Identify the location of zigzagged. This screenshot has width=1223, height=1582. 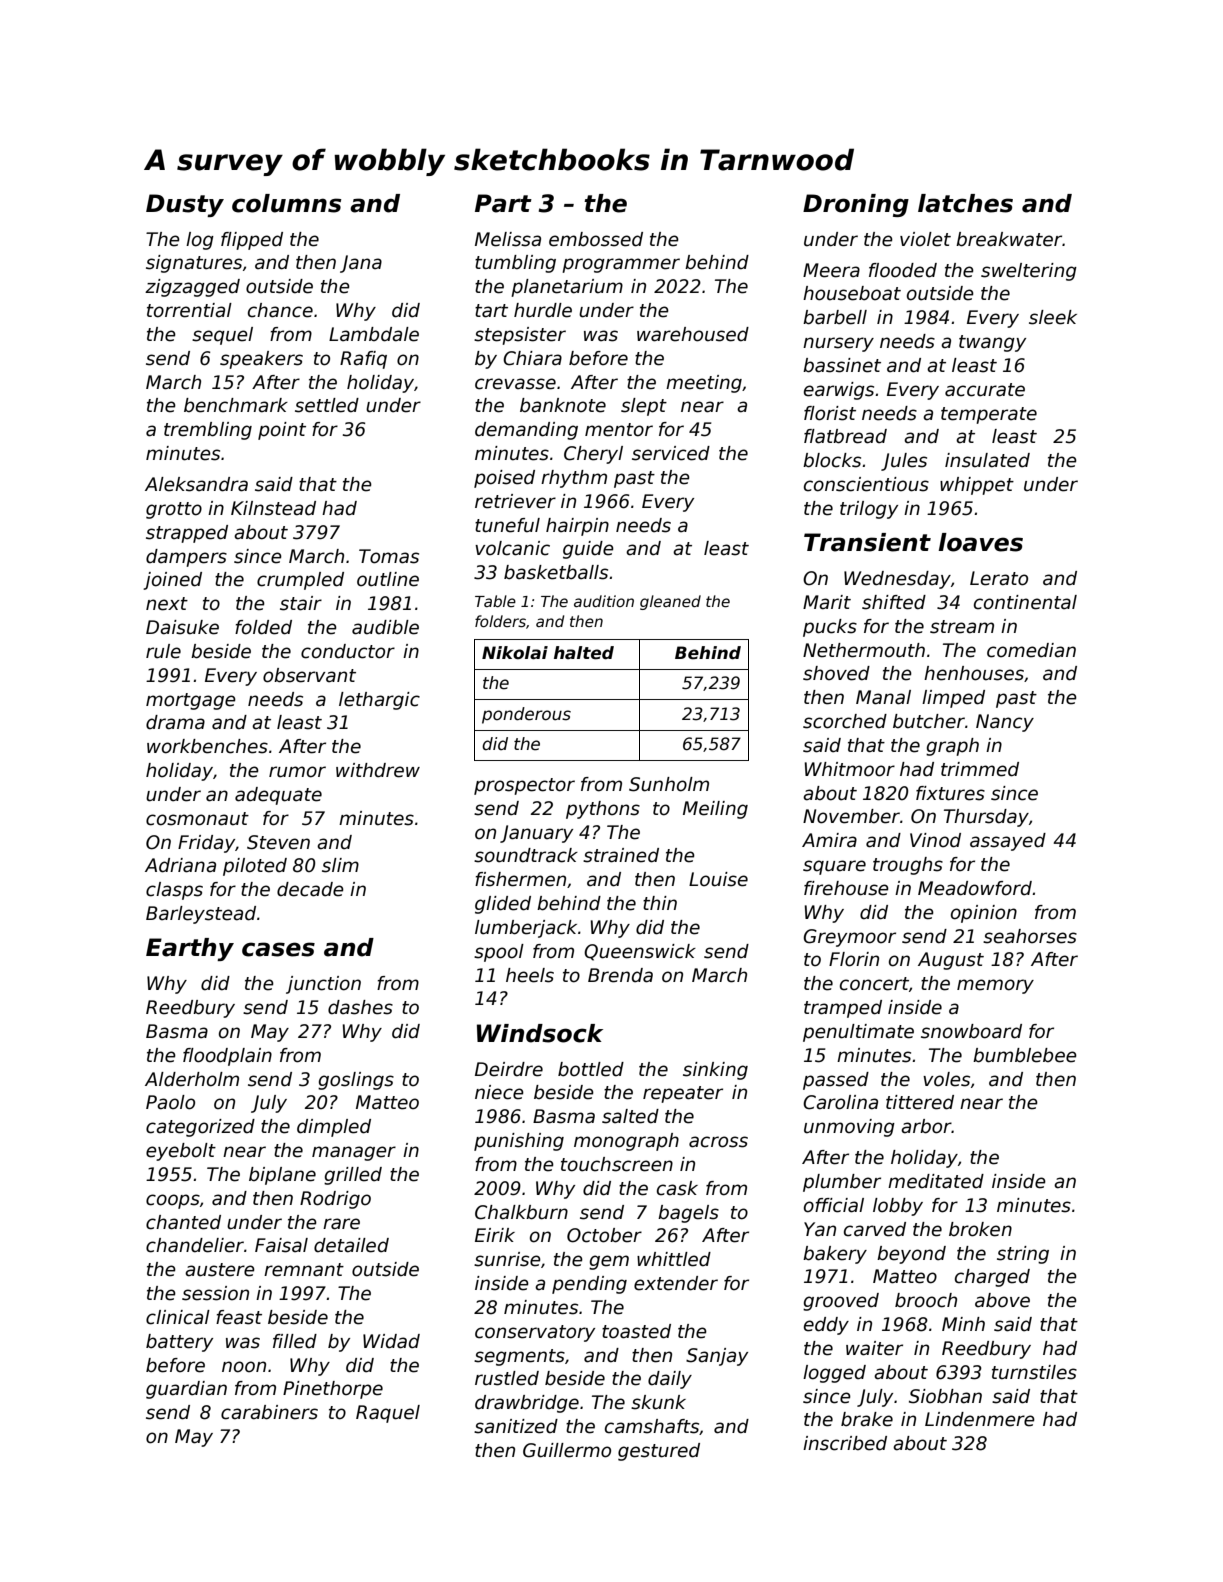
(192, 288).
